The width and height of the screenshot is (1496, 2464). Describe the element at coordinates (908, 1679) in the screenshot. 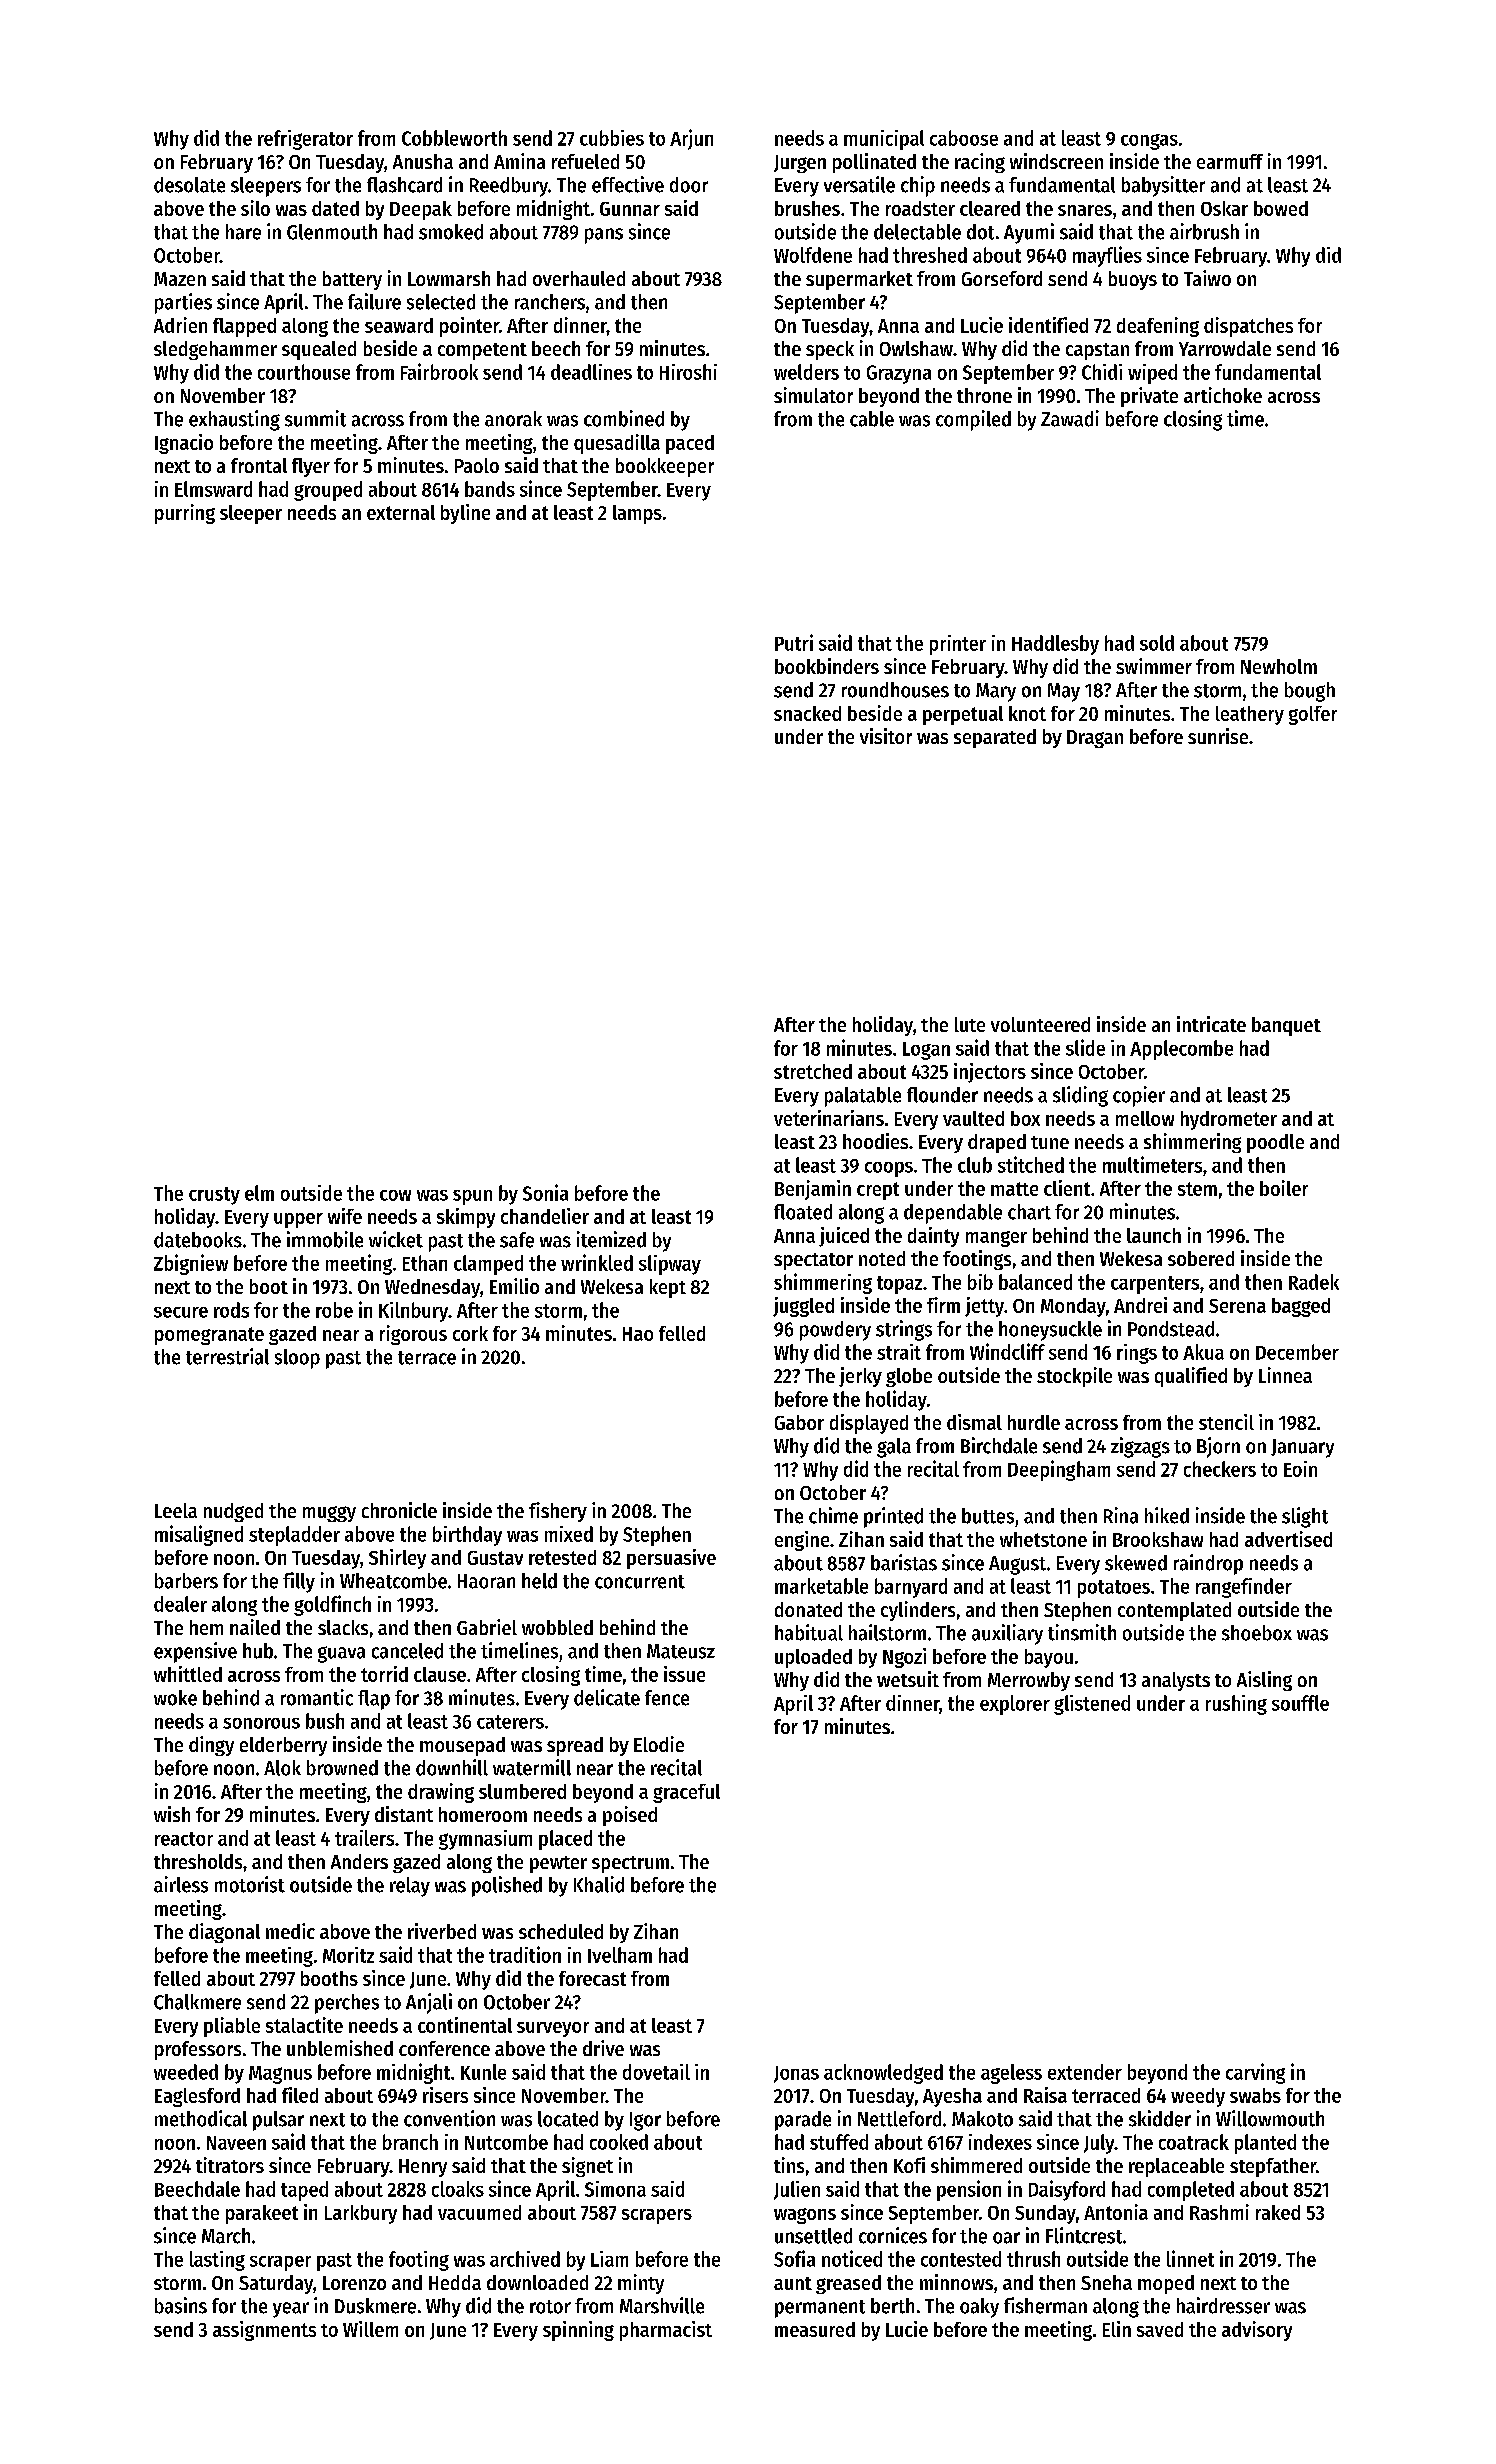

I see `wetsuit` at that location.
